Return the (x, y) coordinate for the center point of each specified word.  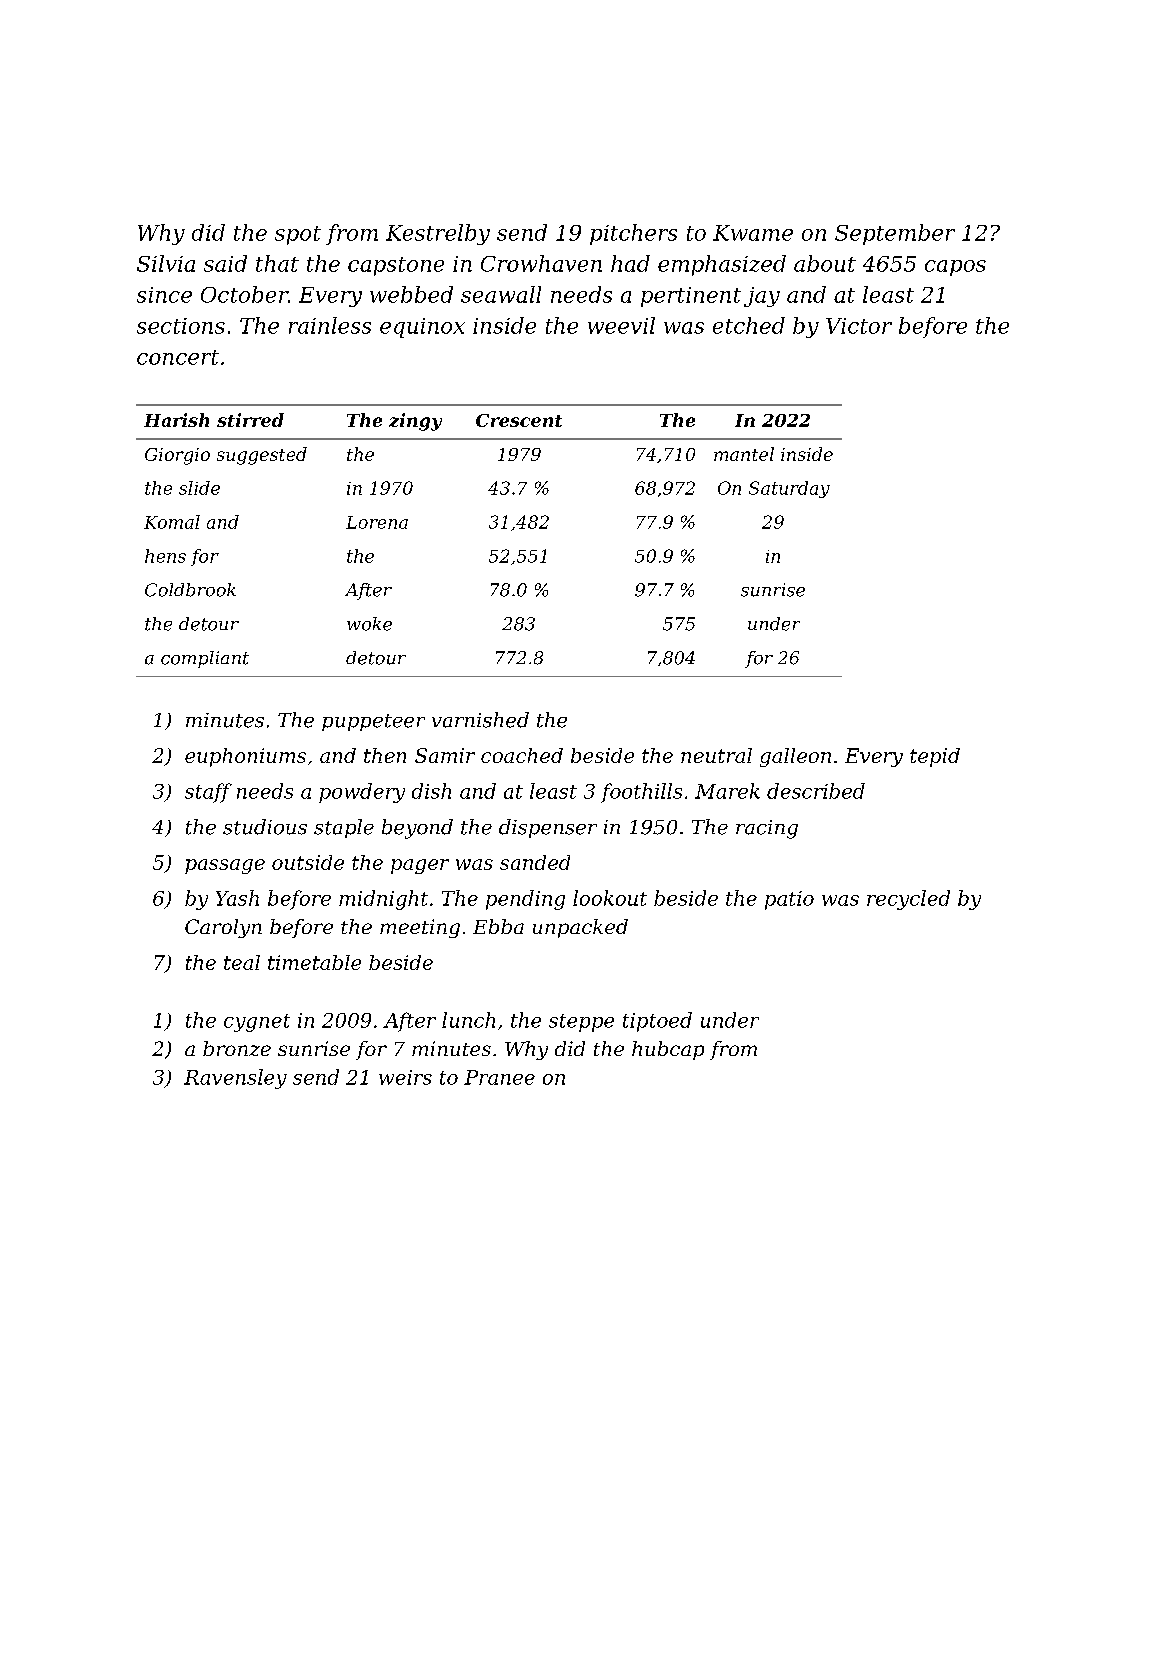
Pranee (499, 1077)
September (895, 234)
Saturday (789, 489)
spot (298, 235)
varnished (480, 720)
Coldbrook (190, 590)
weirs (405, 1077)
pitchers (633, 234)
